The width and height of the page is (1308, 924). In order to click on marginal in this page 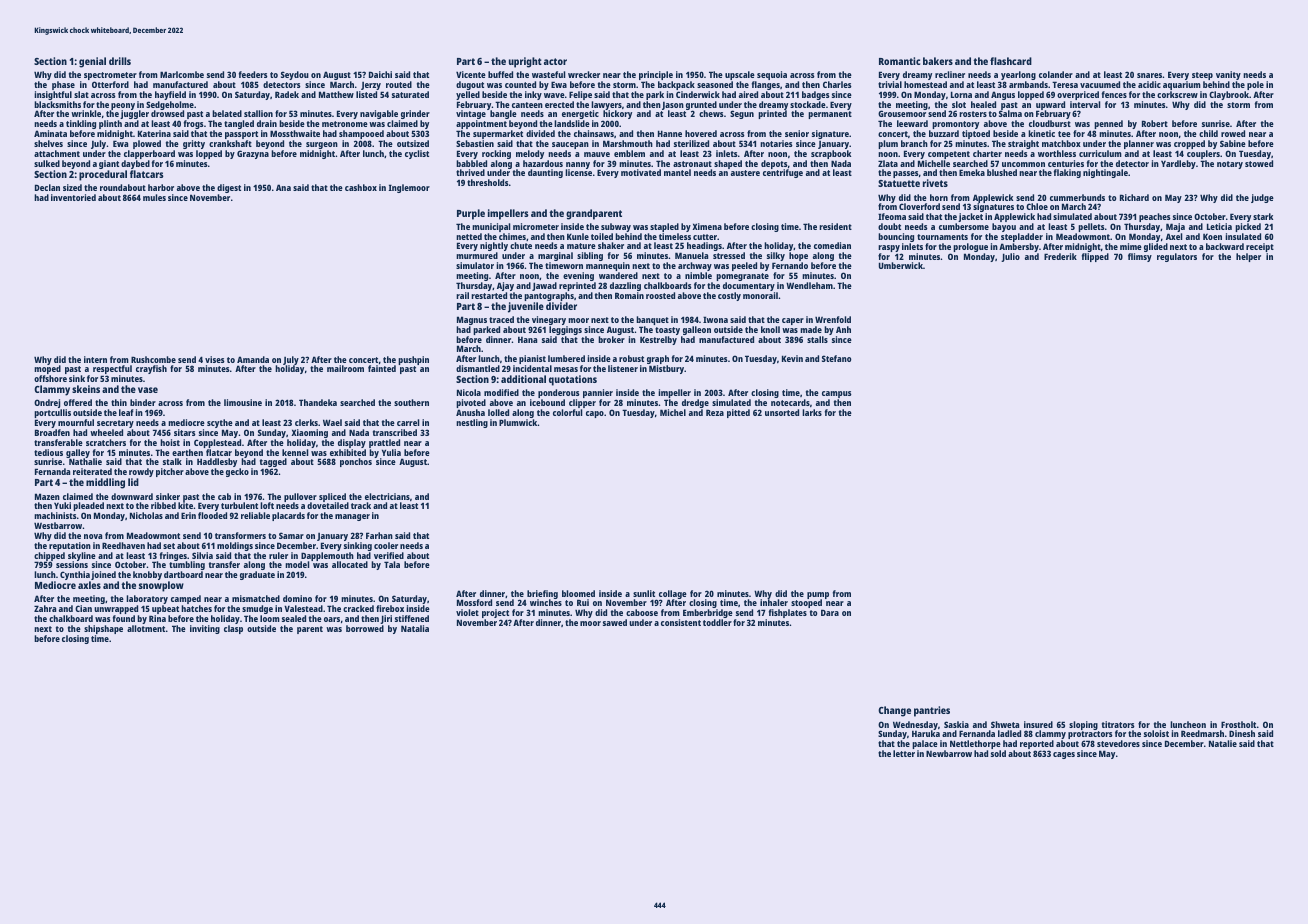, I will do `click(555, 256)`.
